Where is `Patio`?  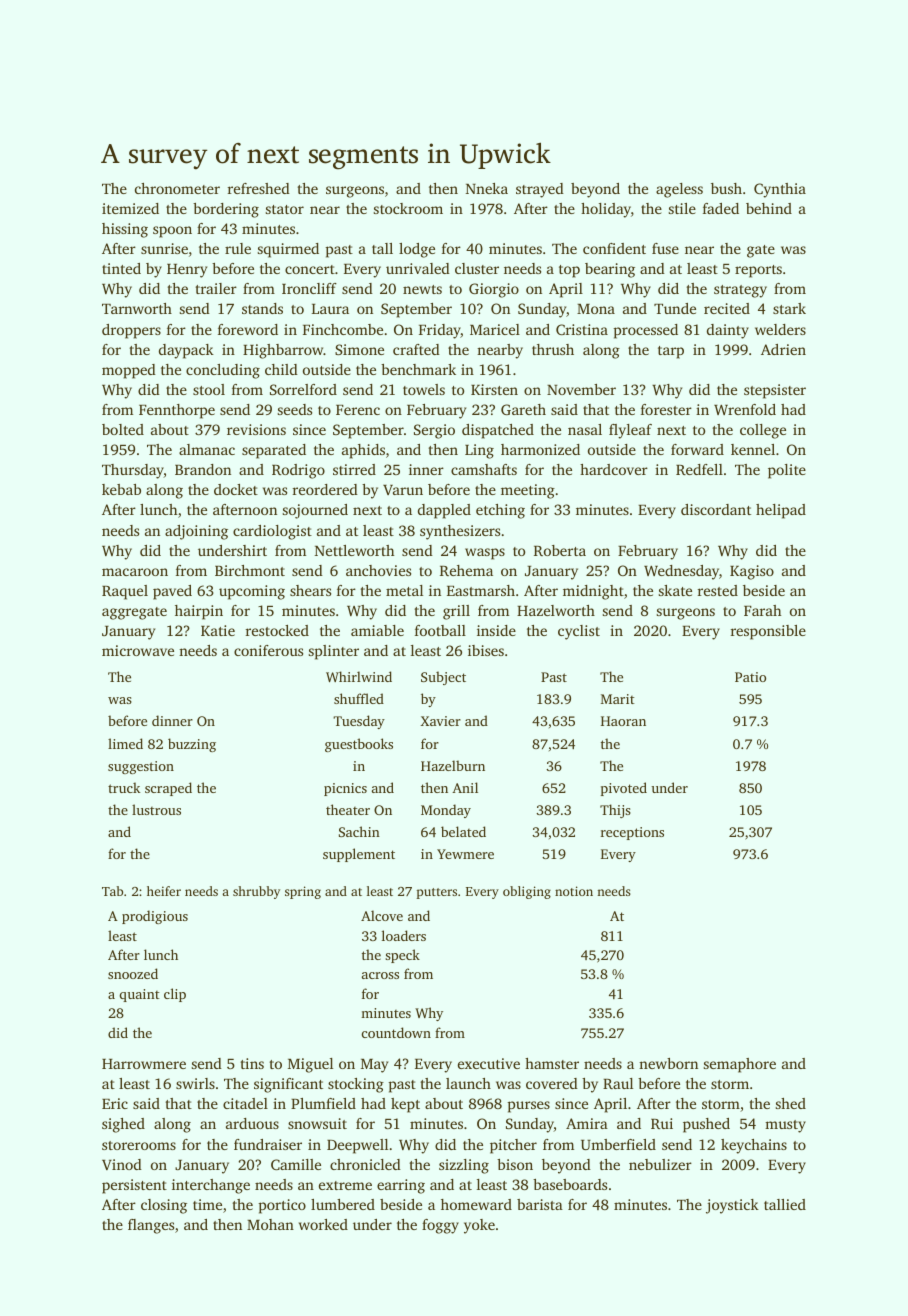 Patio is located at coordinates (750, 677).
